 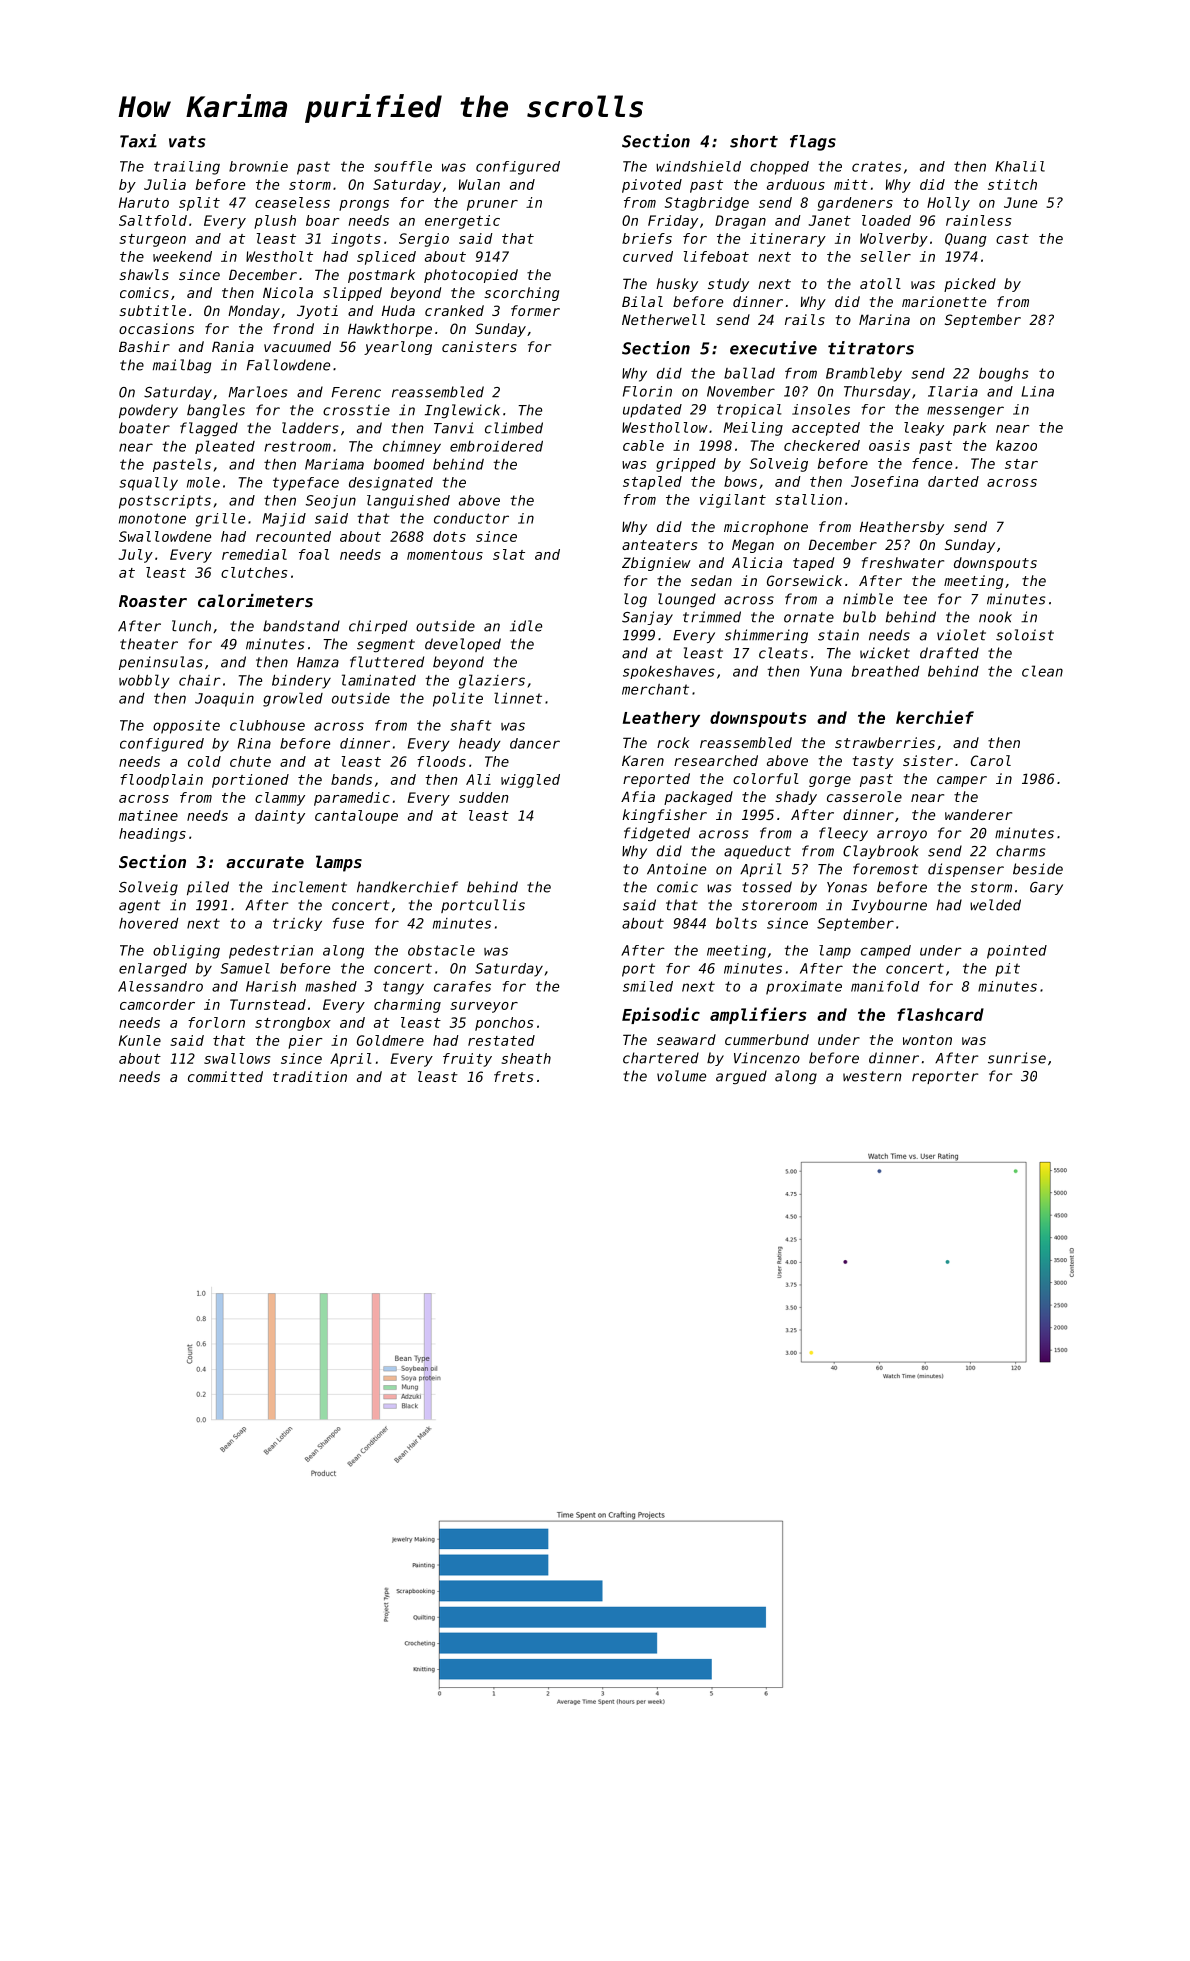 I want to click on Khalil, so click(x=1020, y=166).
